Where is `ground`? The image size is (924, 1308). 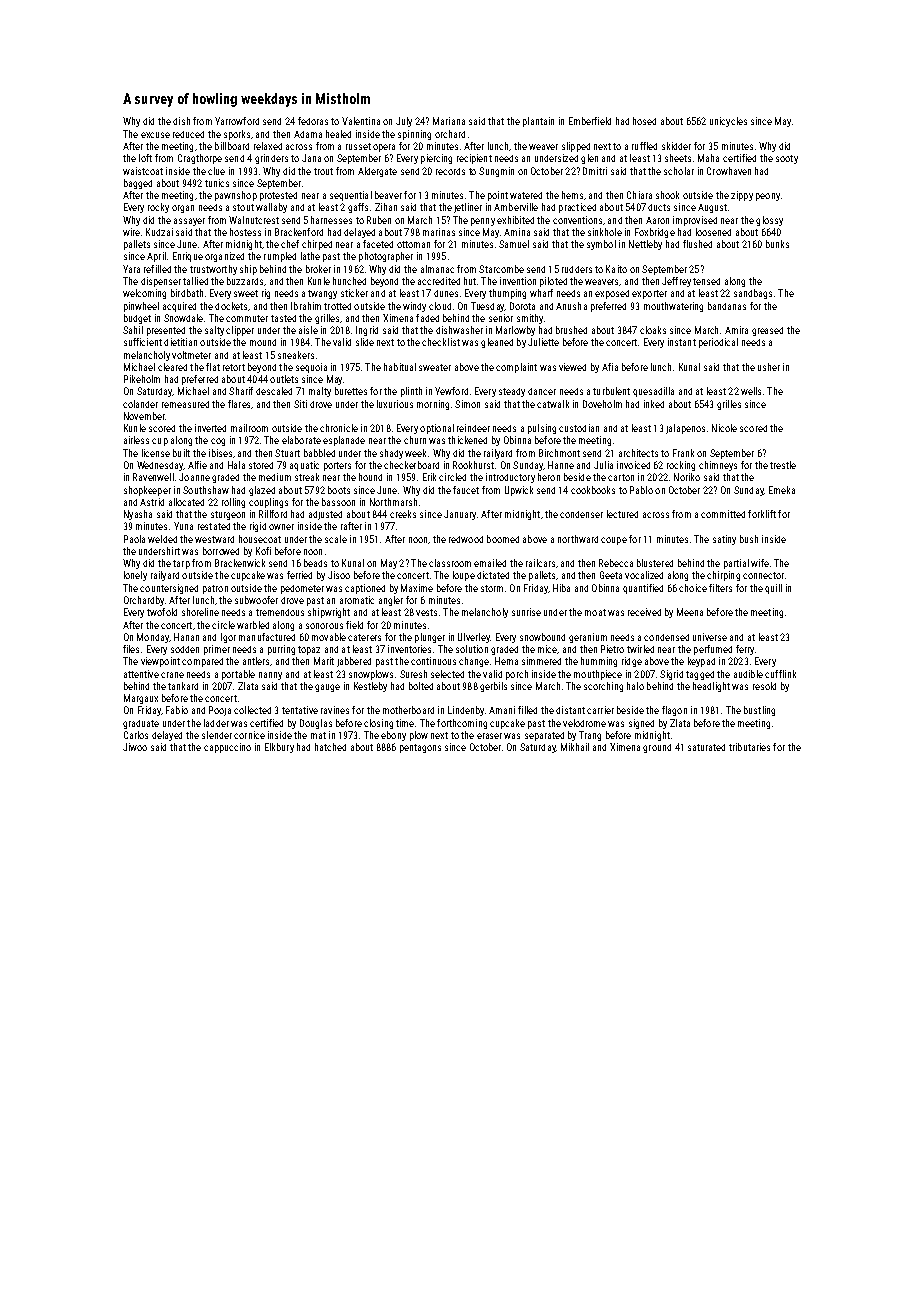
ground is located at coordinates (657, 748).
